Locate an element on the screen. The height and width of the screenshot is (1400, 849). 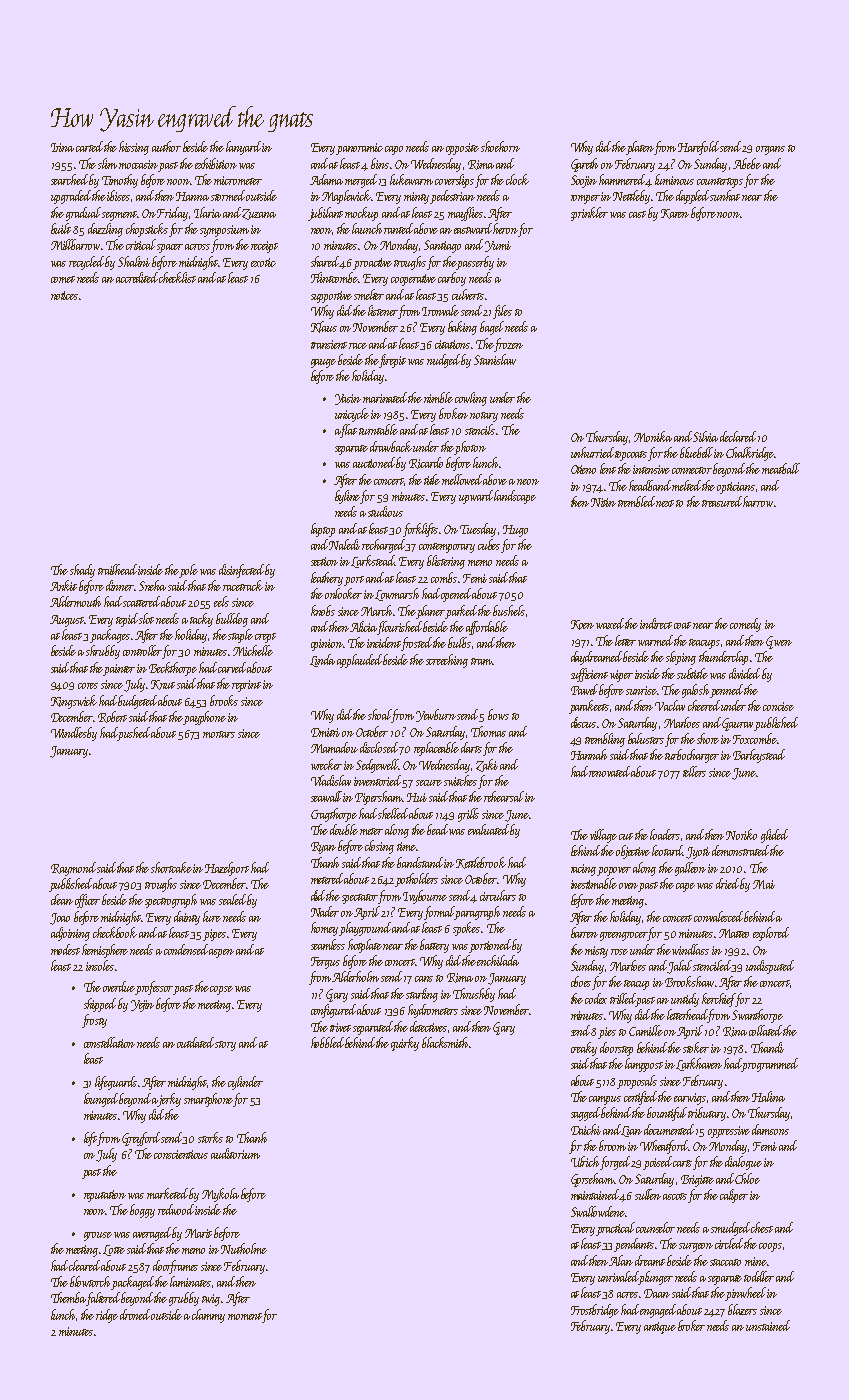
pushed is located at coordinates (134, 733).
